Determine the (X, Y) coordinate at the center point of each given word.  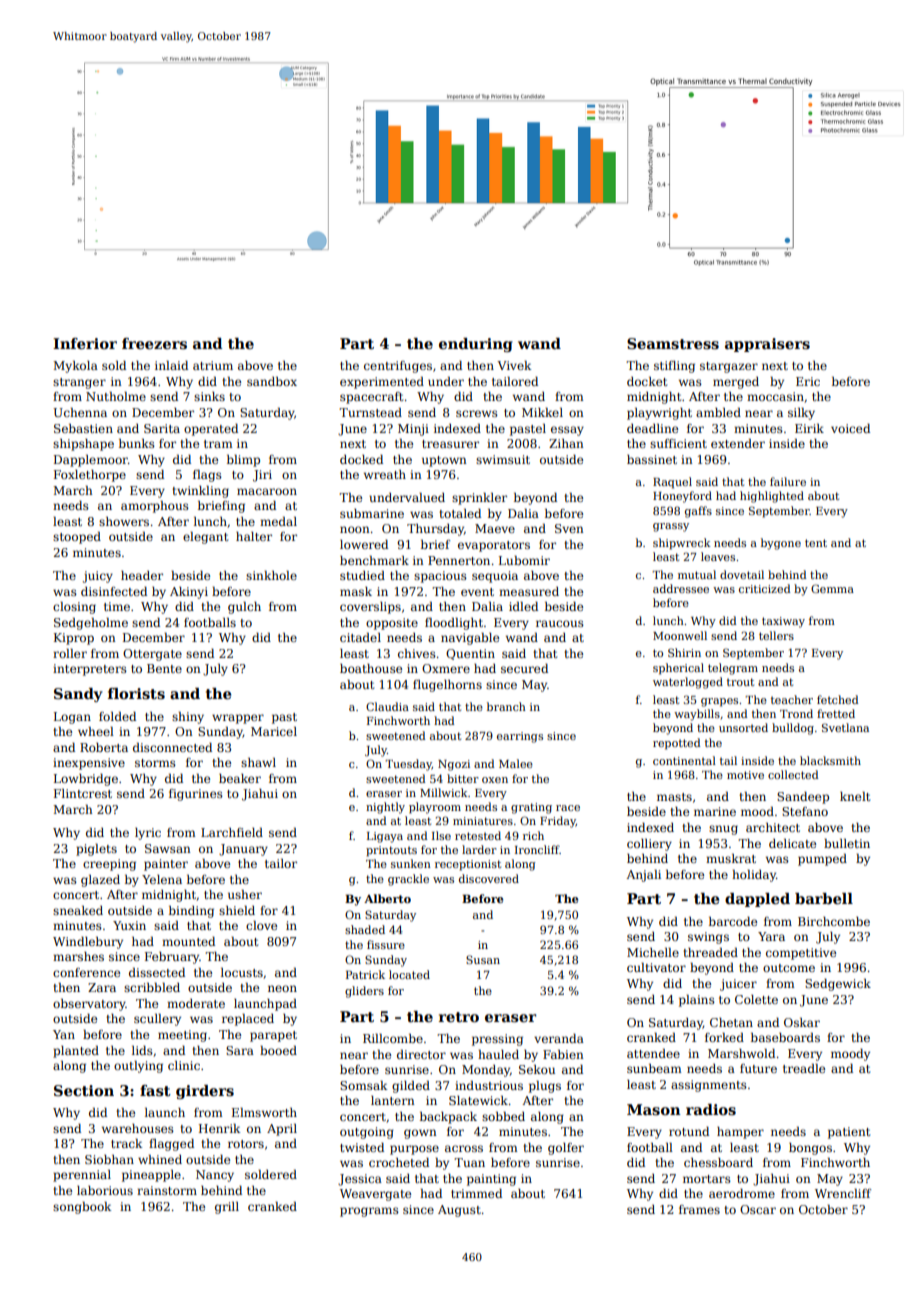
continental (684, 760)
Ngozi (454, 765)
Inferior (85, 343)
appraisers (767, 345)
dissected (157, 972)
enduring (476, 345)
